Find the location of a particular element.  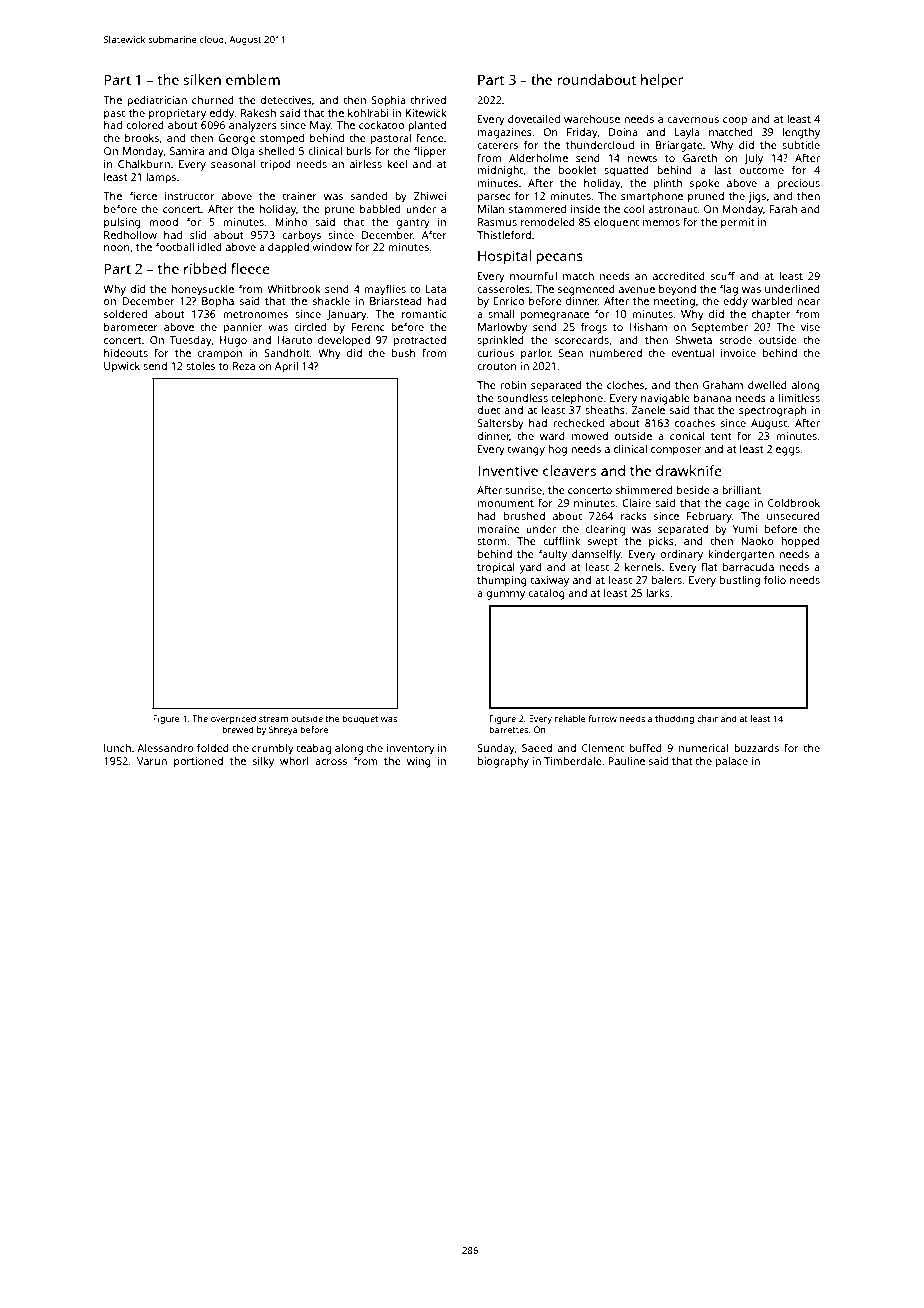

Reza is located at coordinates (244, 366).
